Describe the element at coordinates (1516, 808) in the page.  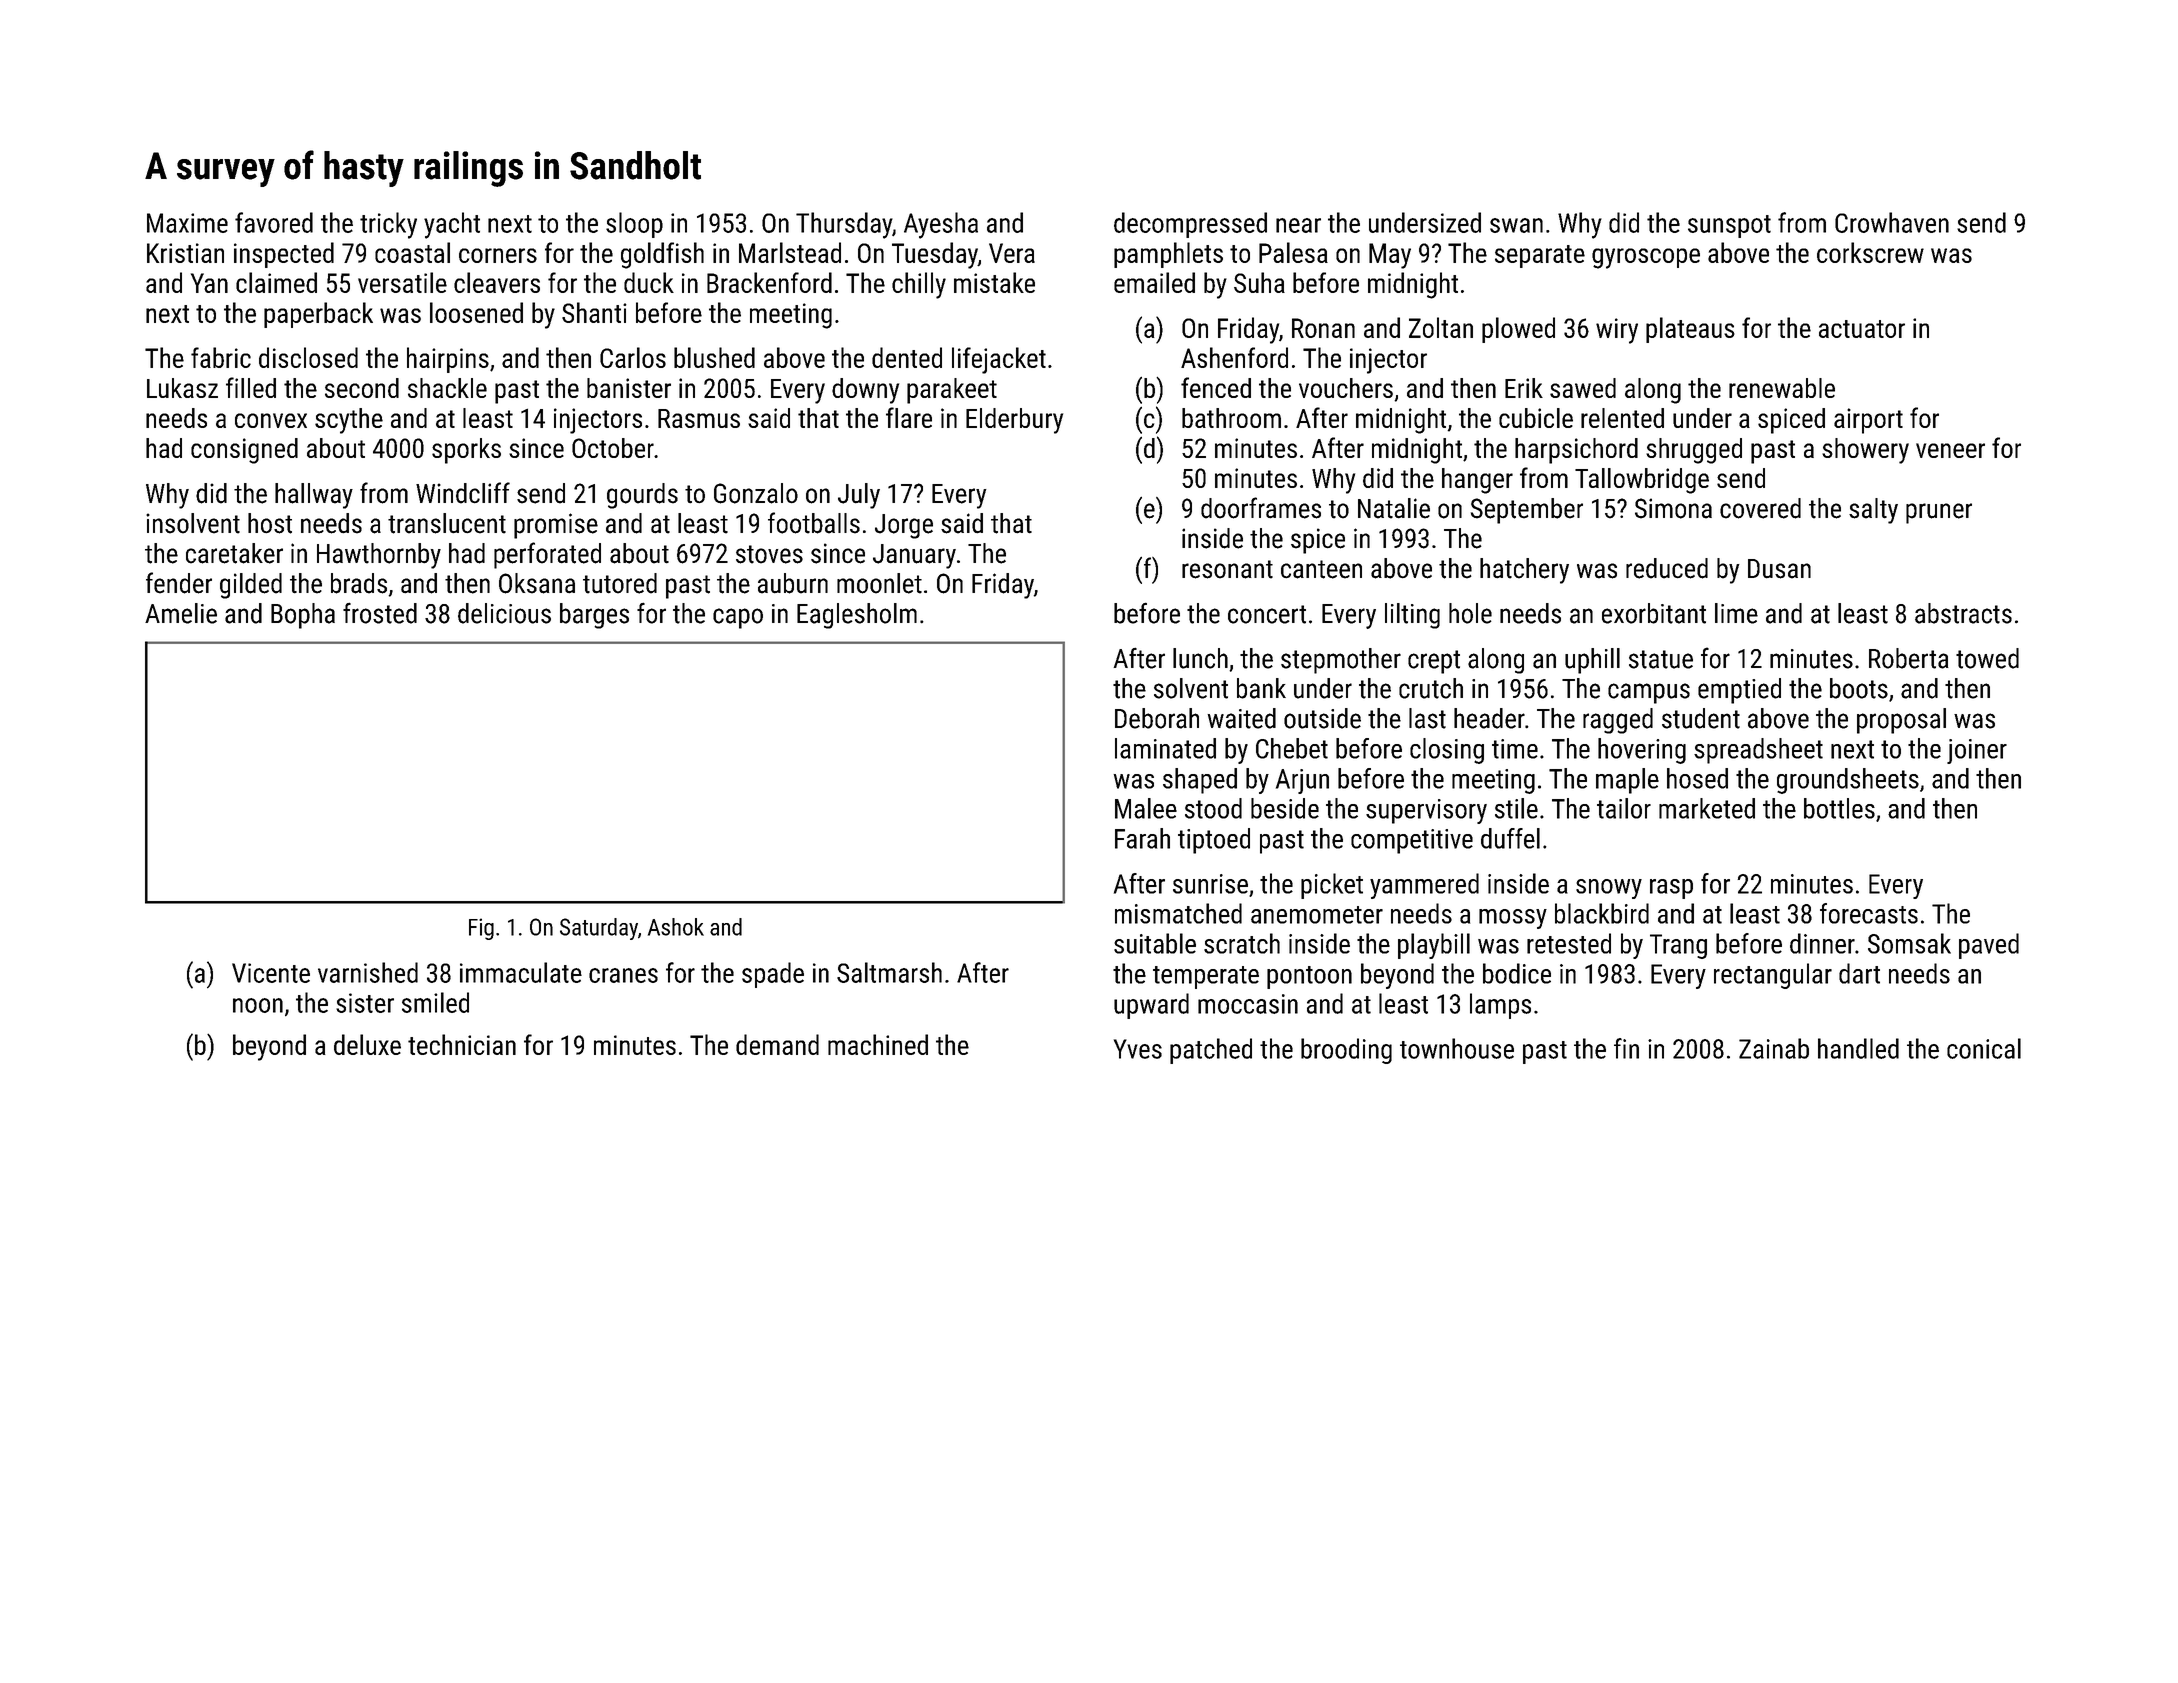
I see `stile` at that location.
